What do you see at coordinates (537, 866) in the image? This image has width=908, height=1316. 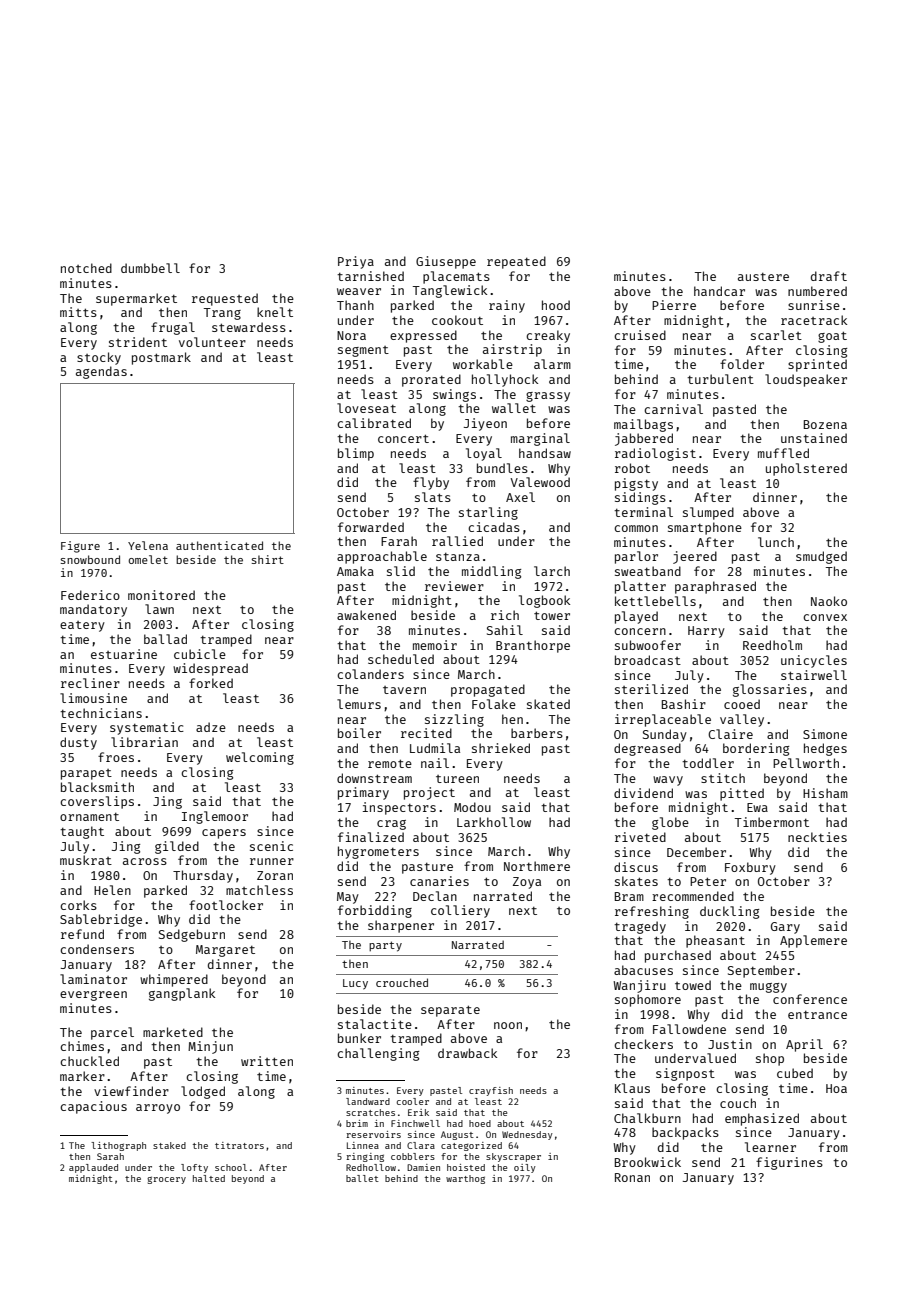 I see `Northmere` at bounding box center [537, 866].
